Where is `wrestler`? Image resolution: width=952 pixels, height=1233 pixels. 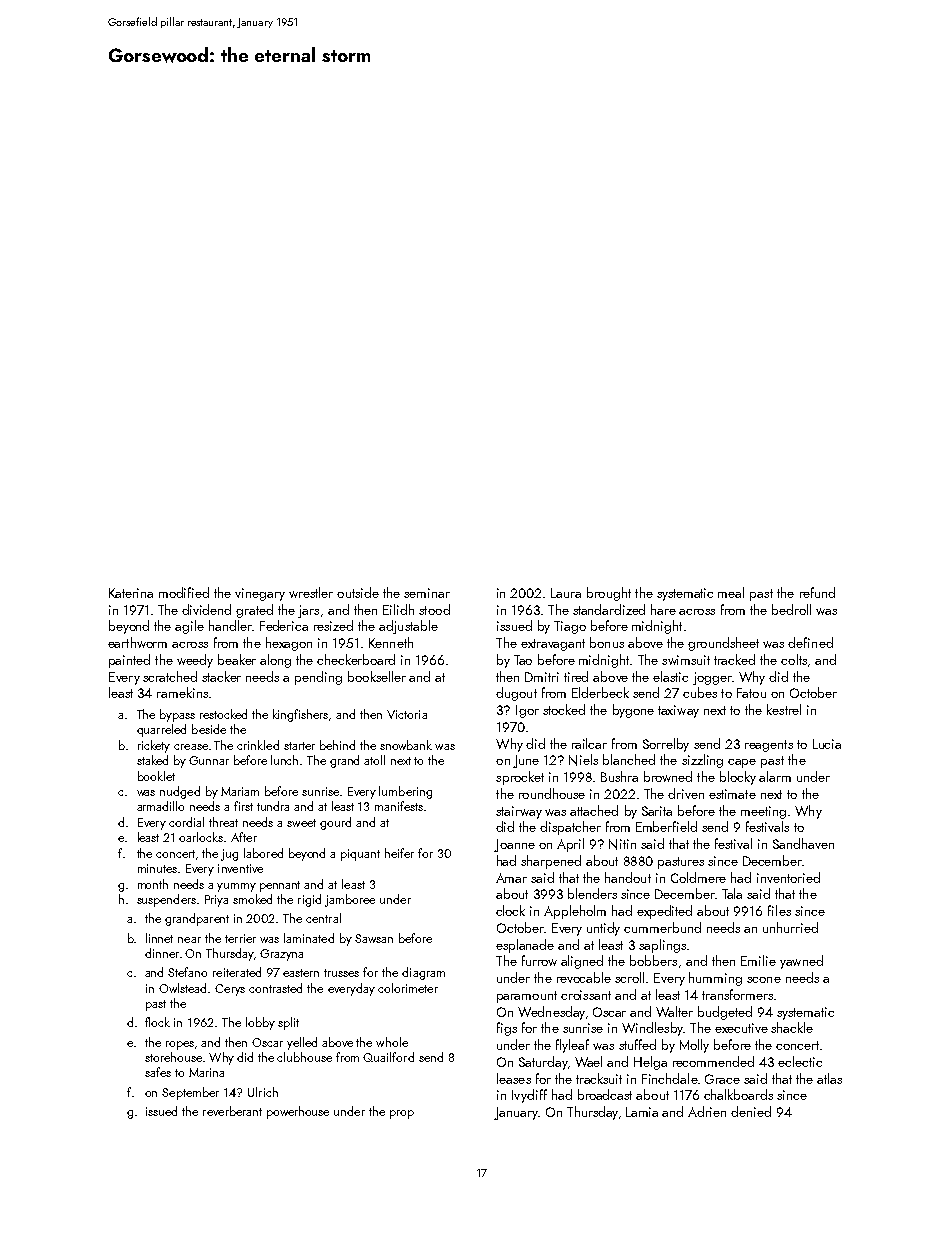
wrestler is located at coordinates (311, 592).
